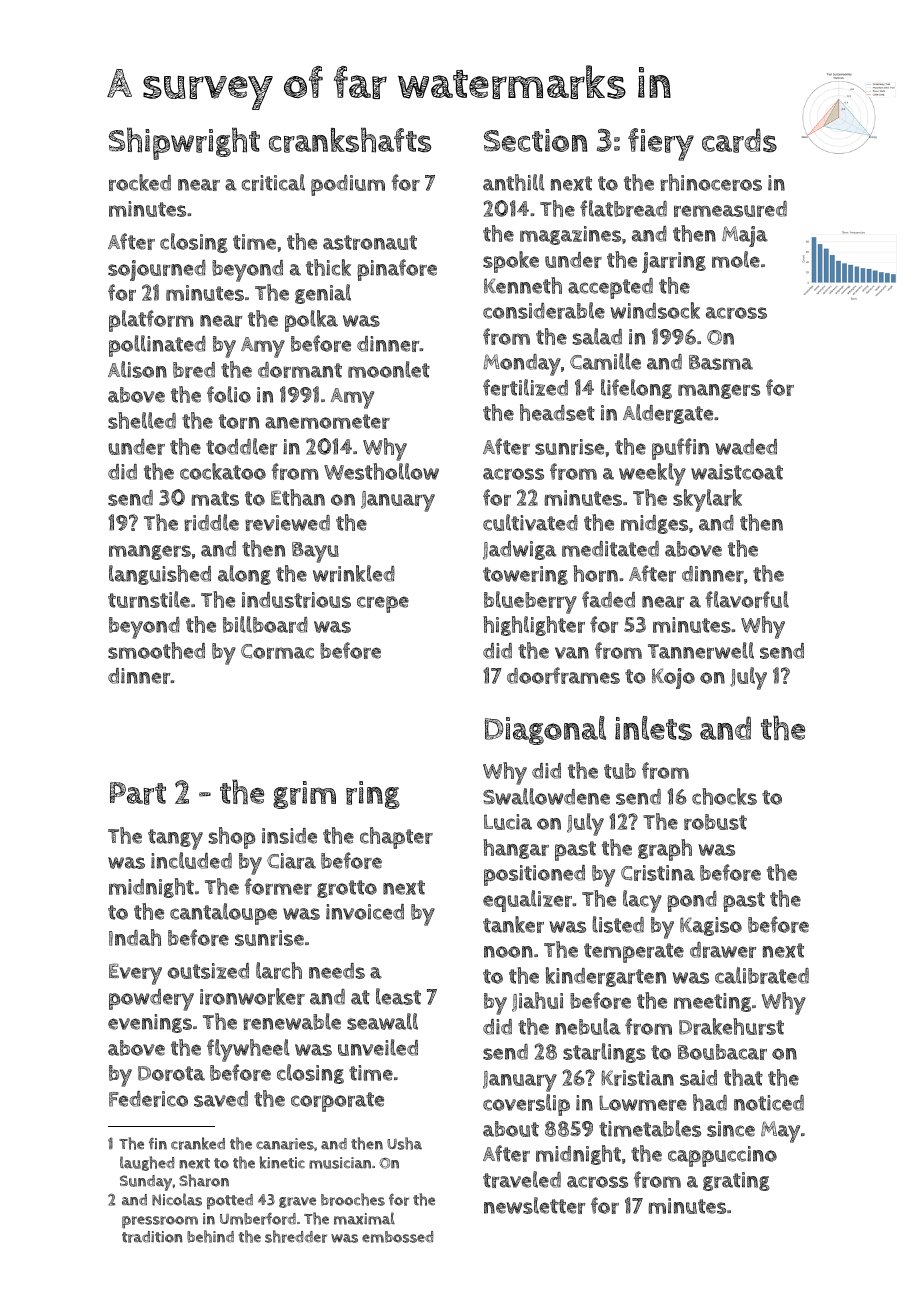 The width and height of the screenshot is (924, 1311). I want to click on noon, so click(508, 952).
